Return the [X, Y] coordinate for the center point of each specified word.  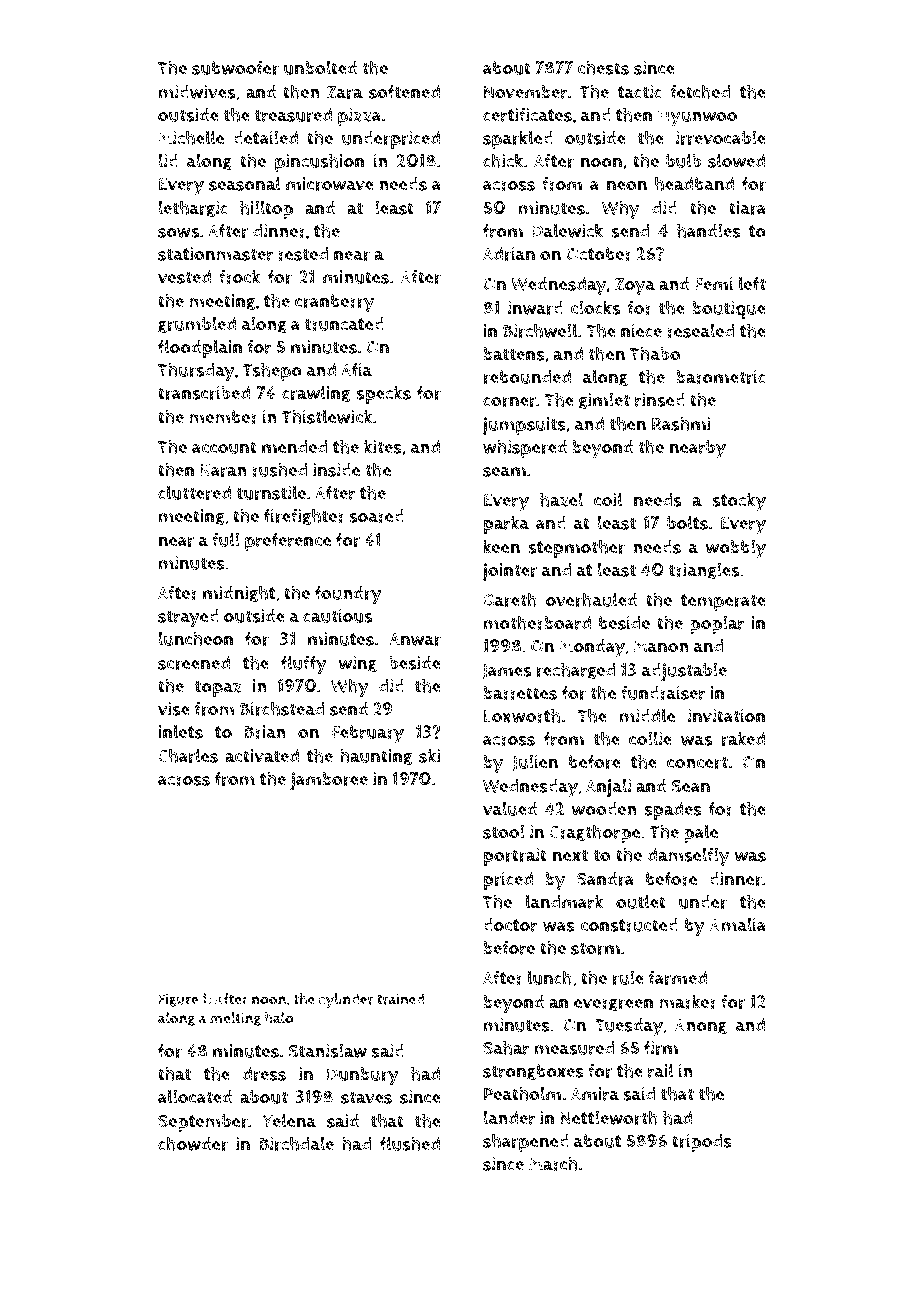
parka [506, 524]
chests [603, 67]
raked [743, 738]
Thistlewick [327, 416]
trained [400, 999]
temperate [723, 602]
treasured [293, 115]
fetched [700, 91]
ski [429, 755]
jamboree [329, 781]
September [203, 1123]
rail [661, 1070]
